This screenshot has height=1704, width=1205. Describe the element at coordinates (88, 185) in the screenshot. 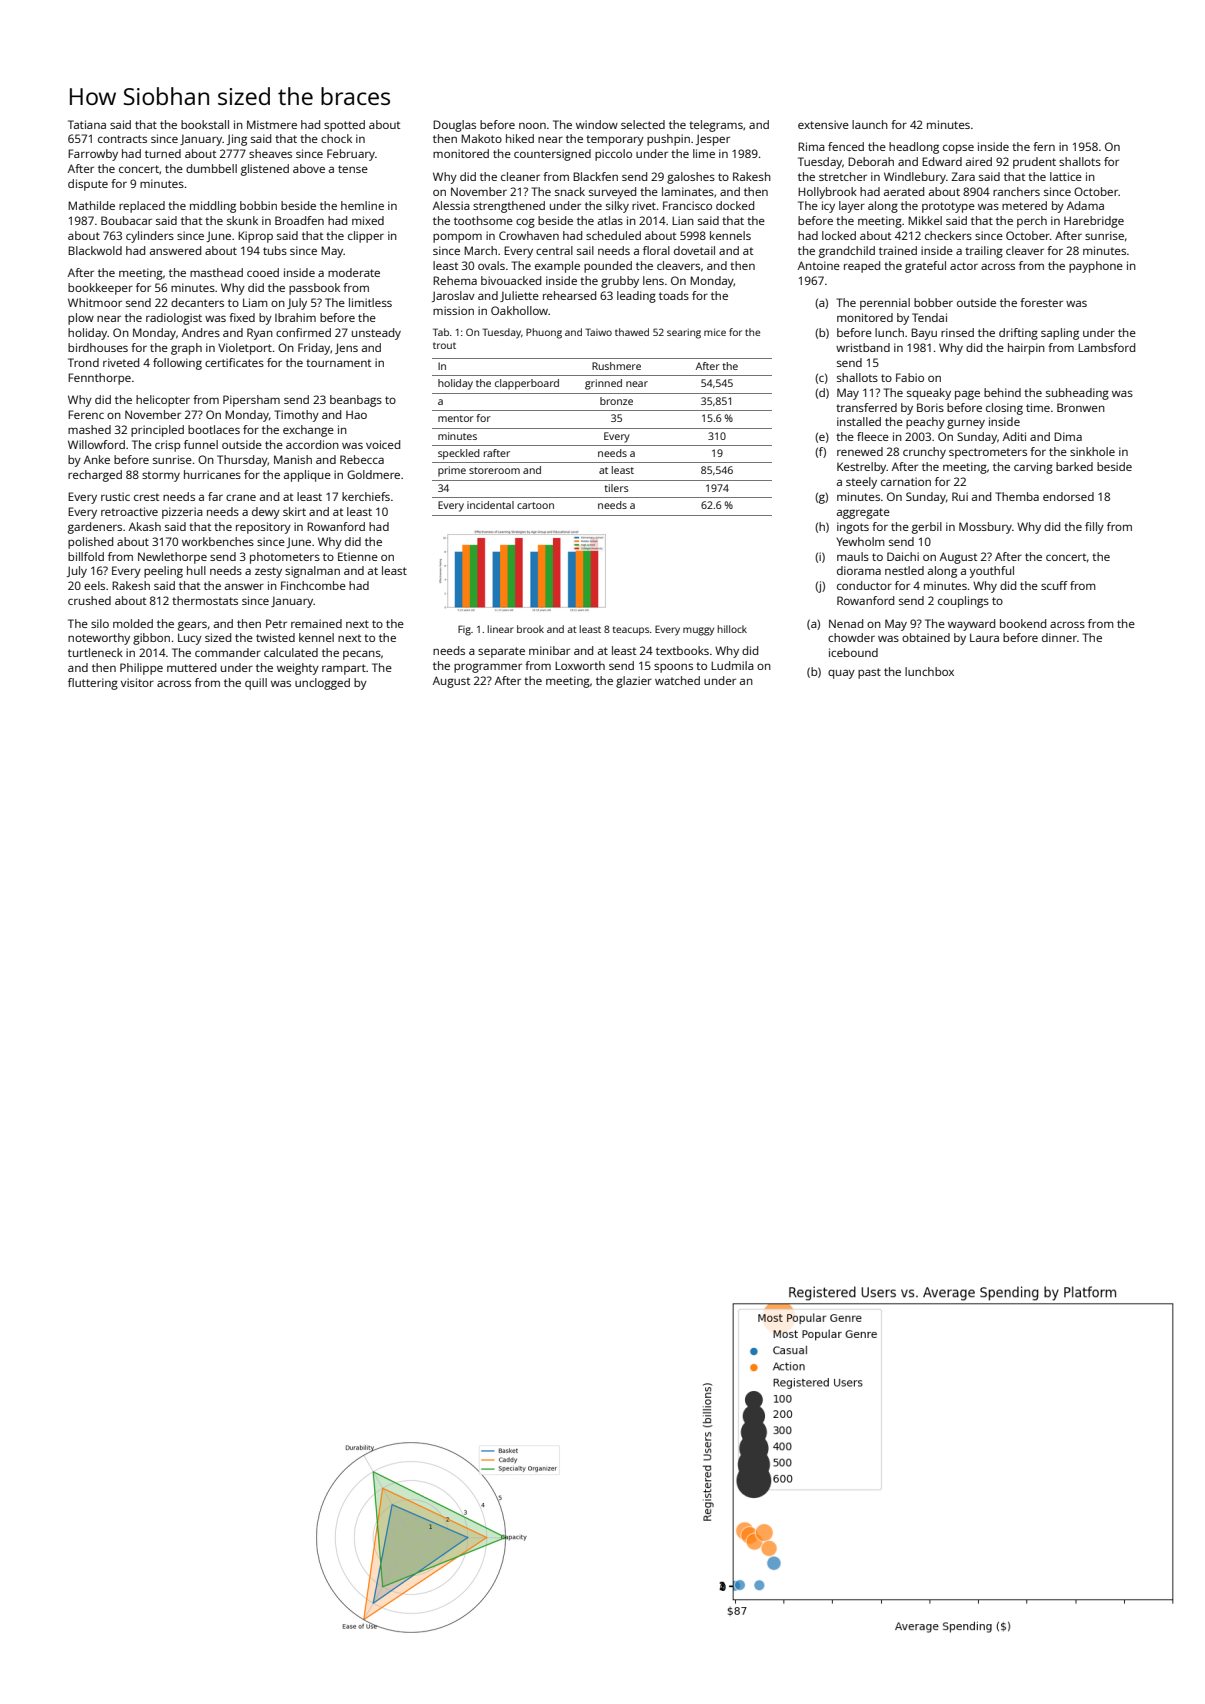

I see `dispute` at that location.
